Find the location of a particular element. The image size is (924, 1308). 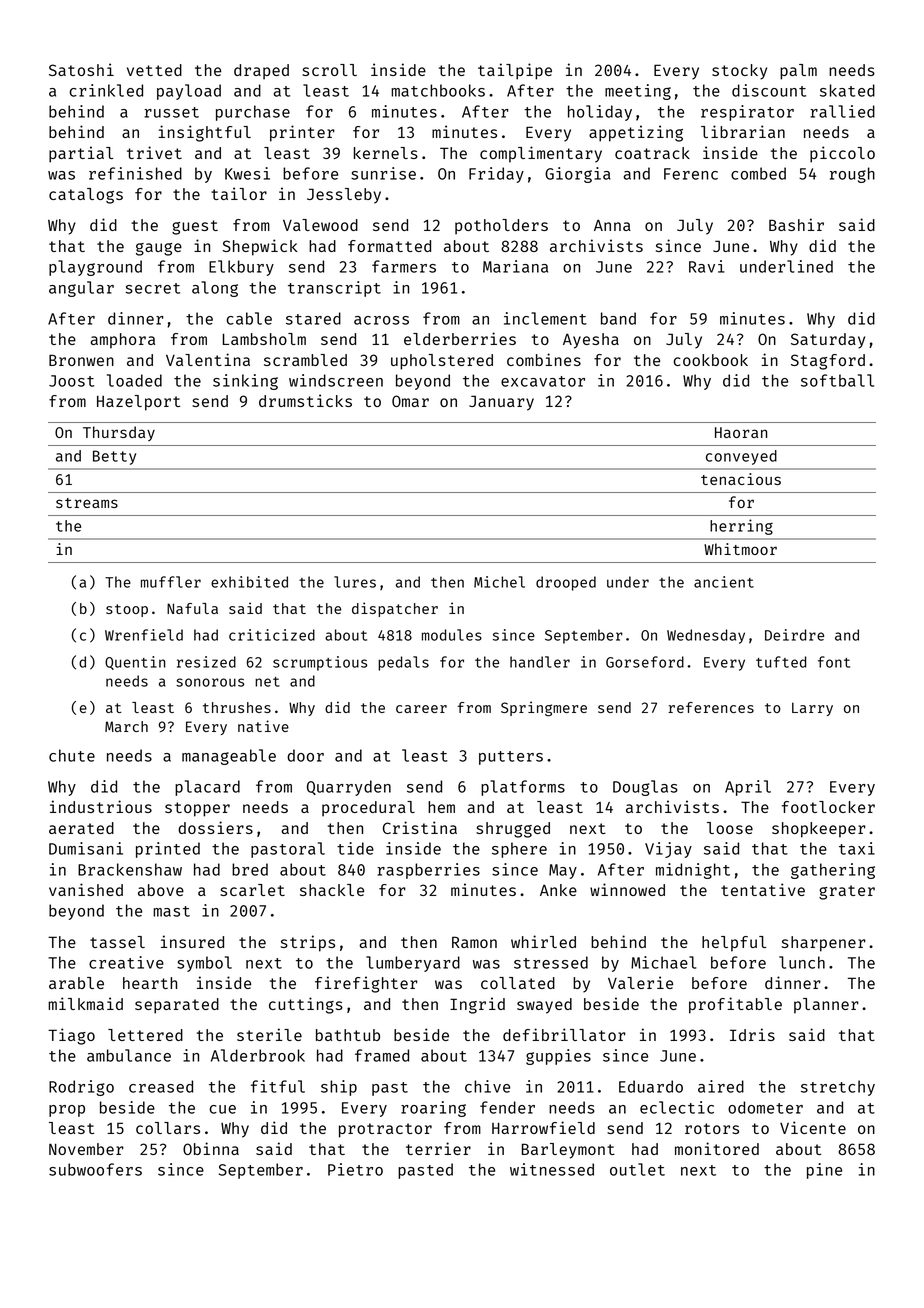

scroll is located at coordinates (329, 70).
